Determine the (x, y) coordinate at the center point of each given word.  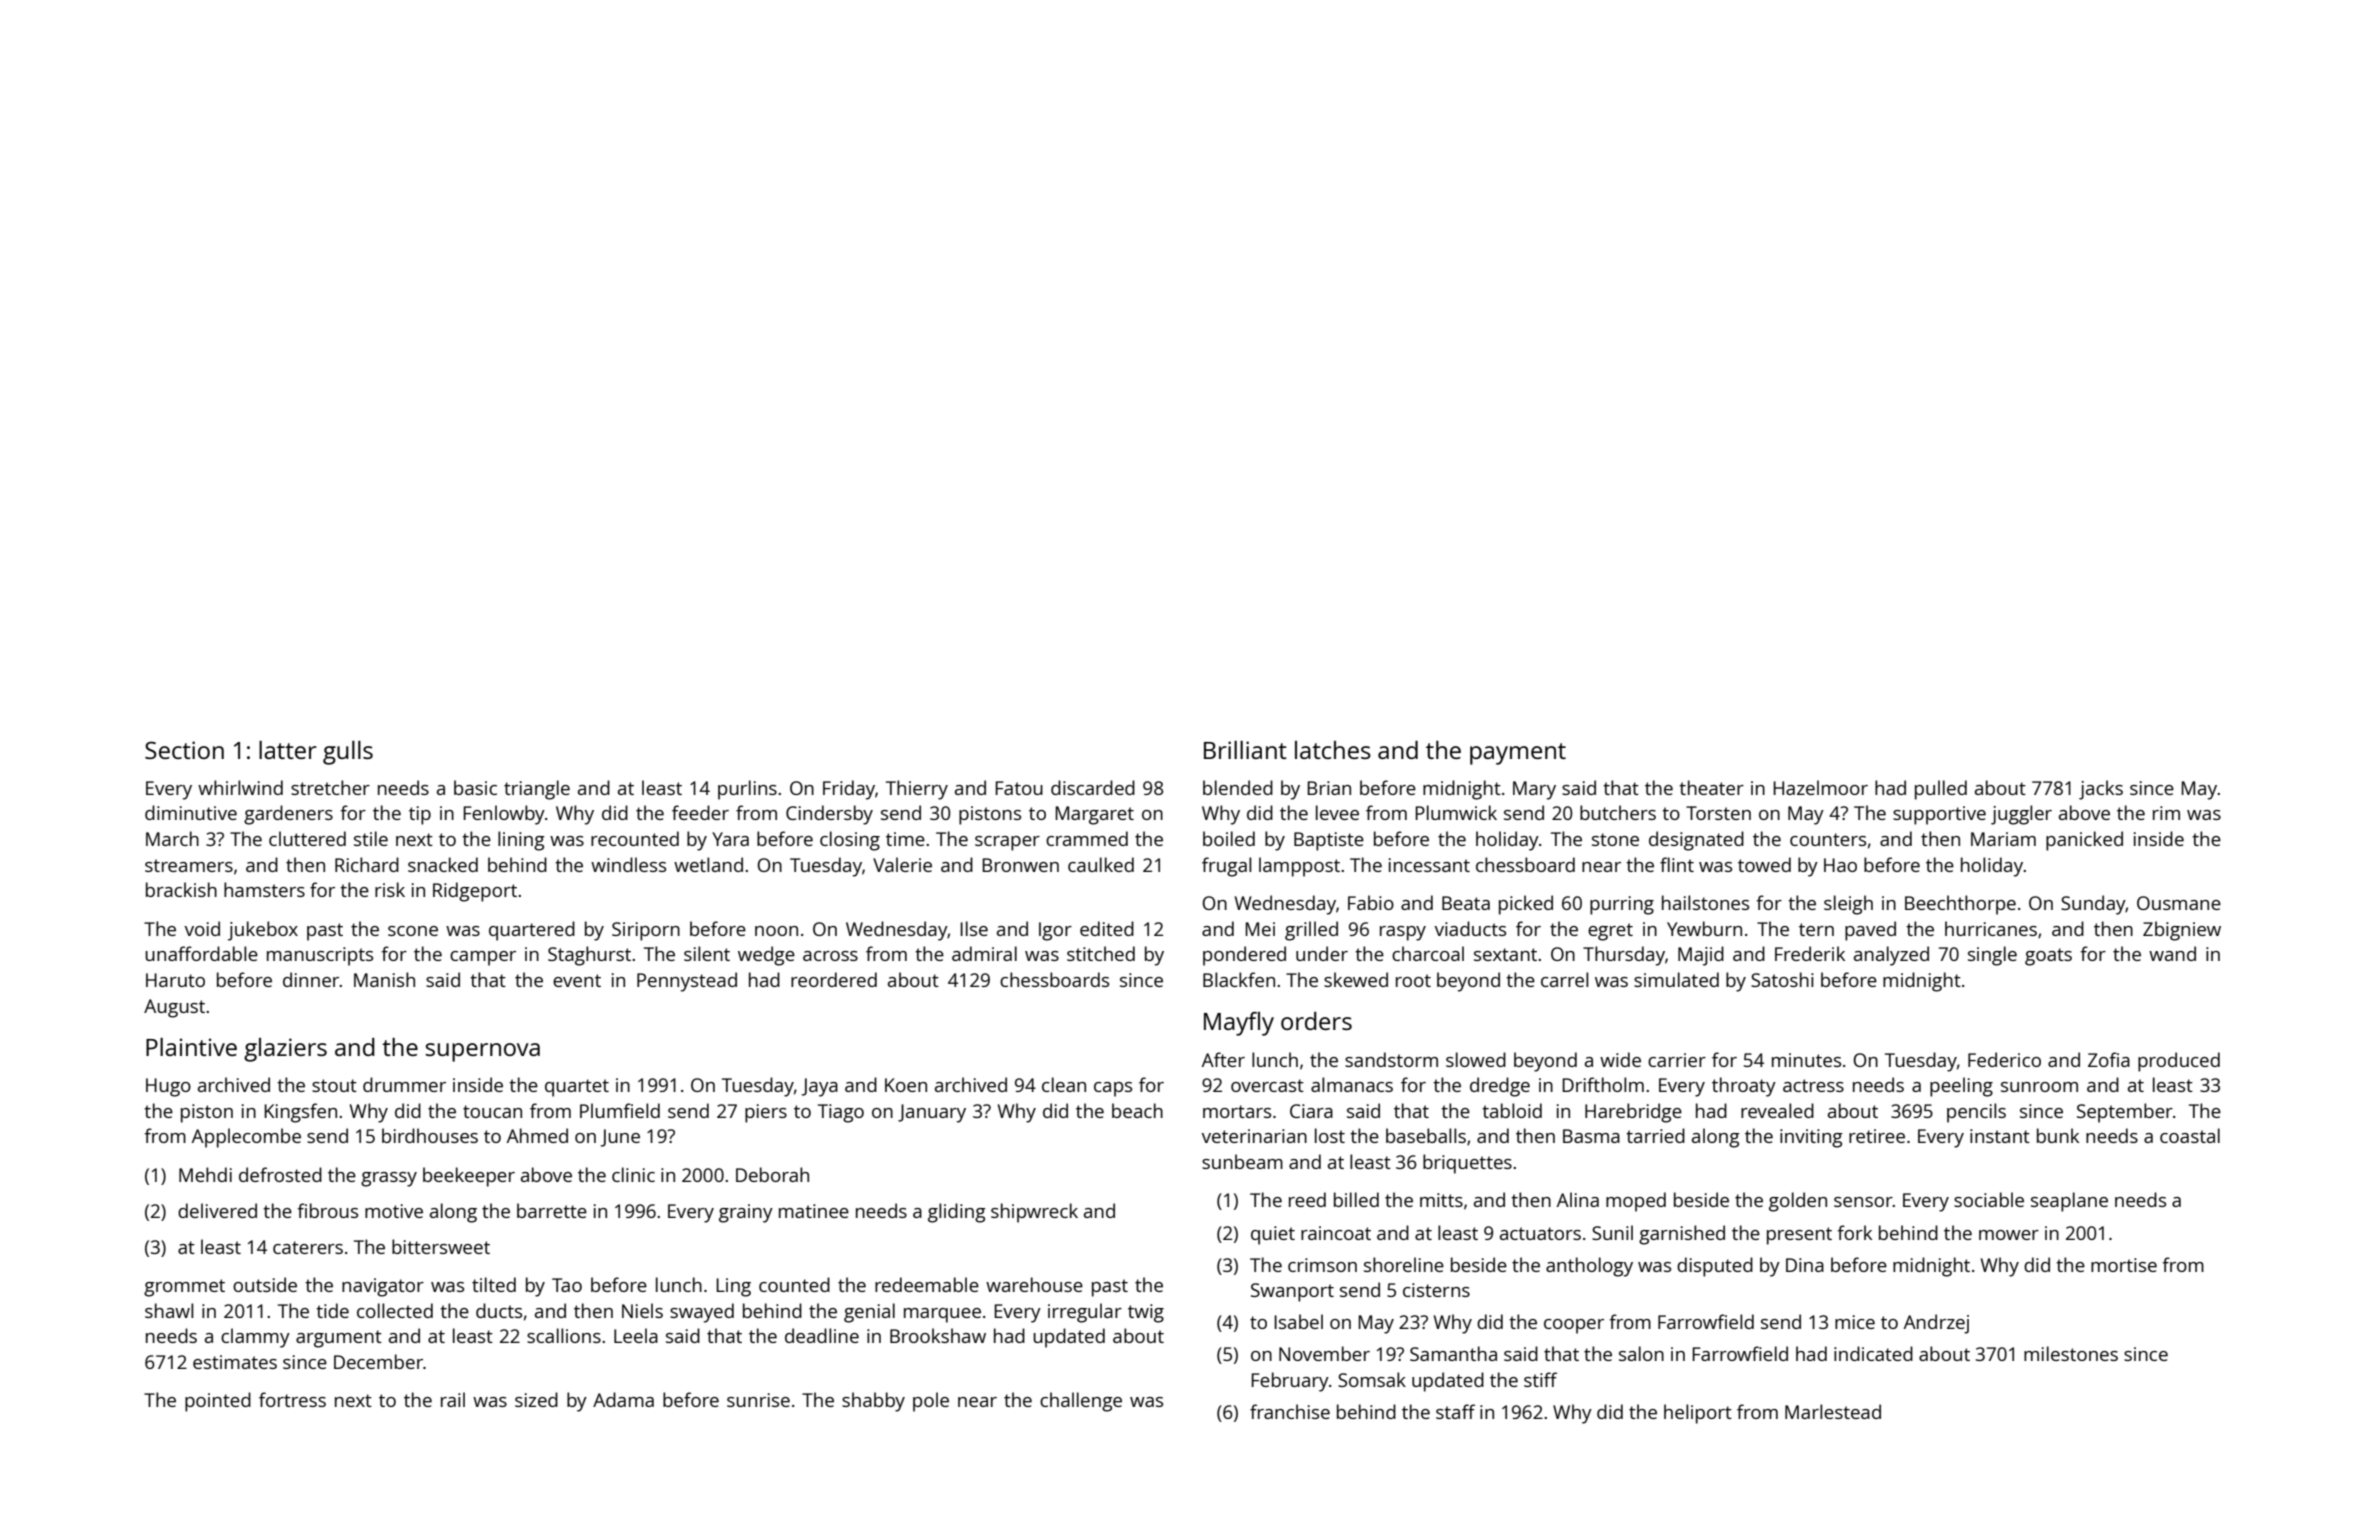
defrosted (280, 1174)
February (1290, 1382)
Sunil (1612, 1232)
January (932, 1113)
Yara (730, 839)
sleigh (1848, 905)
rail (453, 1399)
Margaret (1094, 815)
